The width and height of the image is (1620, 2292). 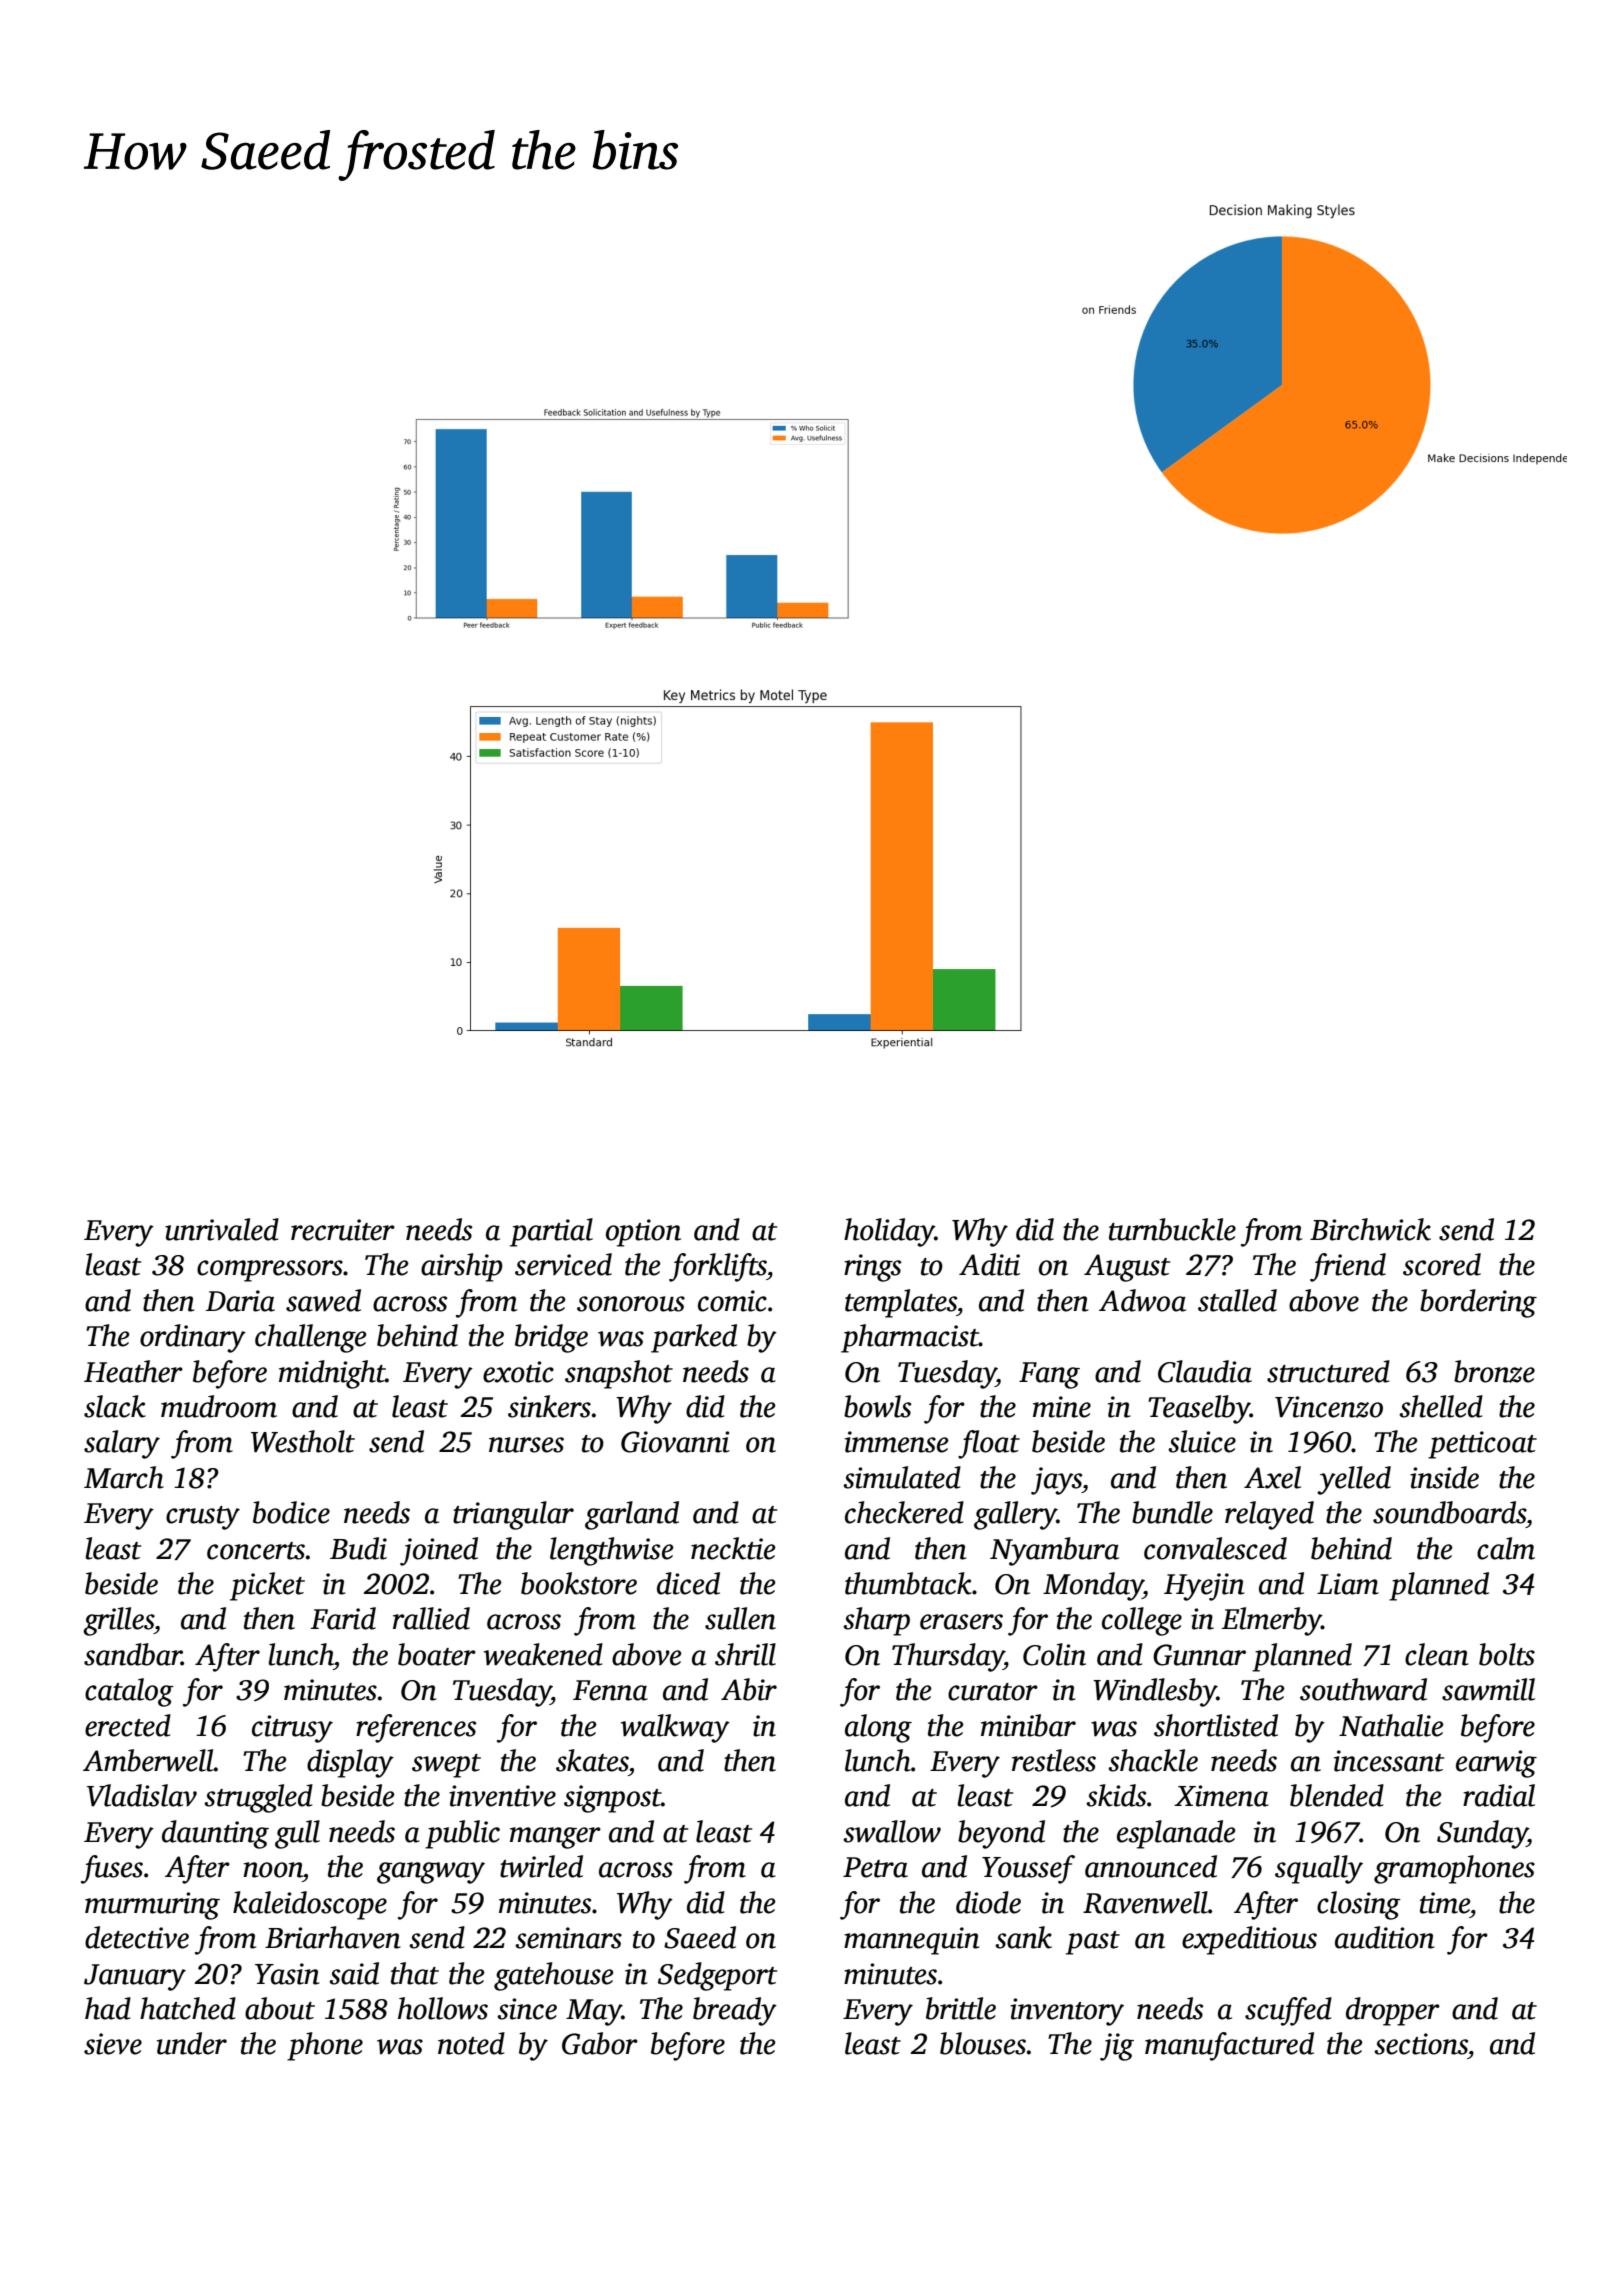 What do you see at coordinates (310, 1905) in the image?
I see `kaleidoscope` at bounding box center [310, 1905].
